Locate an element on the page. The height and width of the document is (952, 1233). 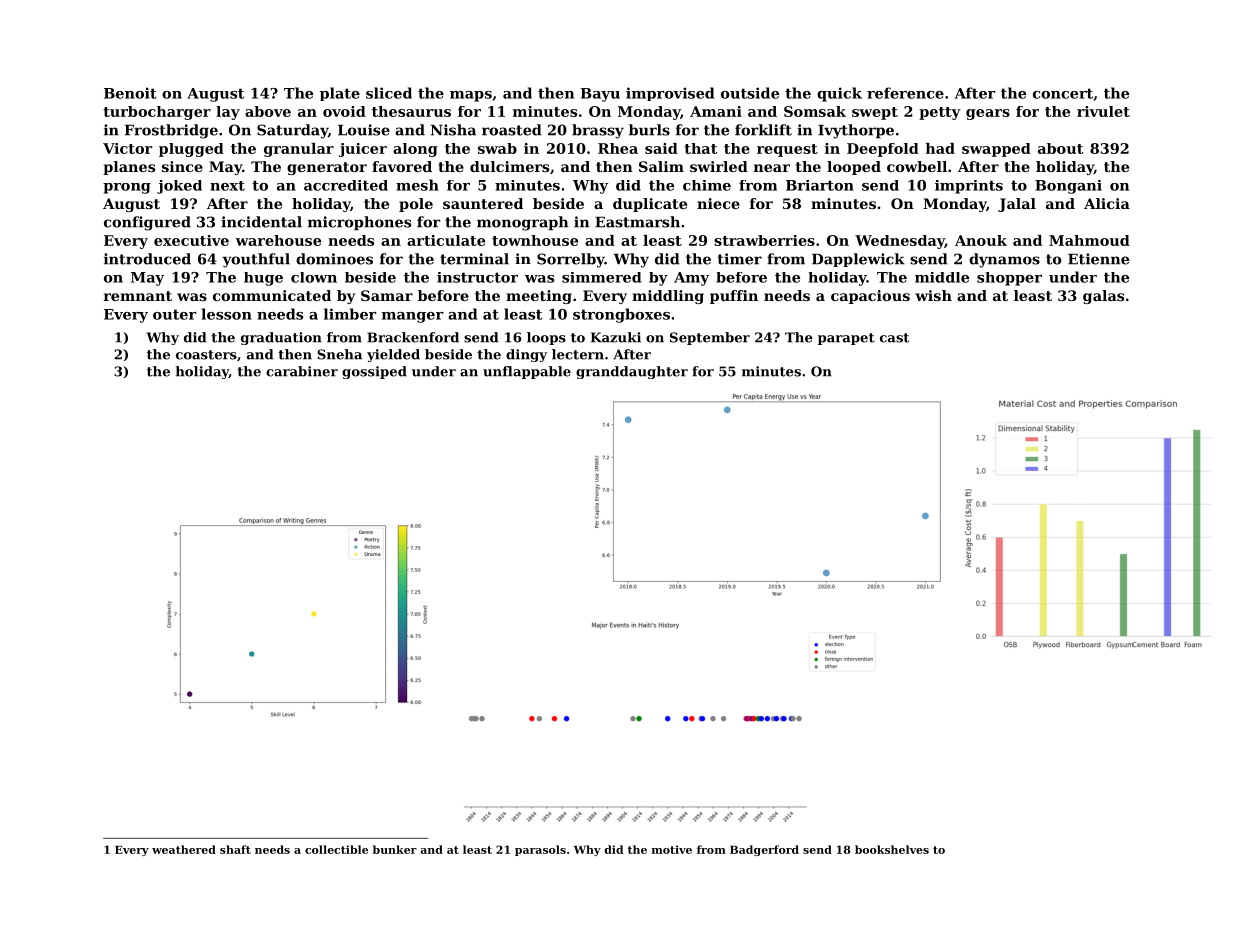
coasters is located at coordinates (206, 355).
